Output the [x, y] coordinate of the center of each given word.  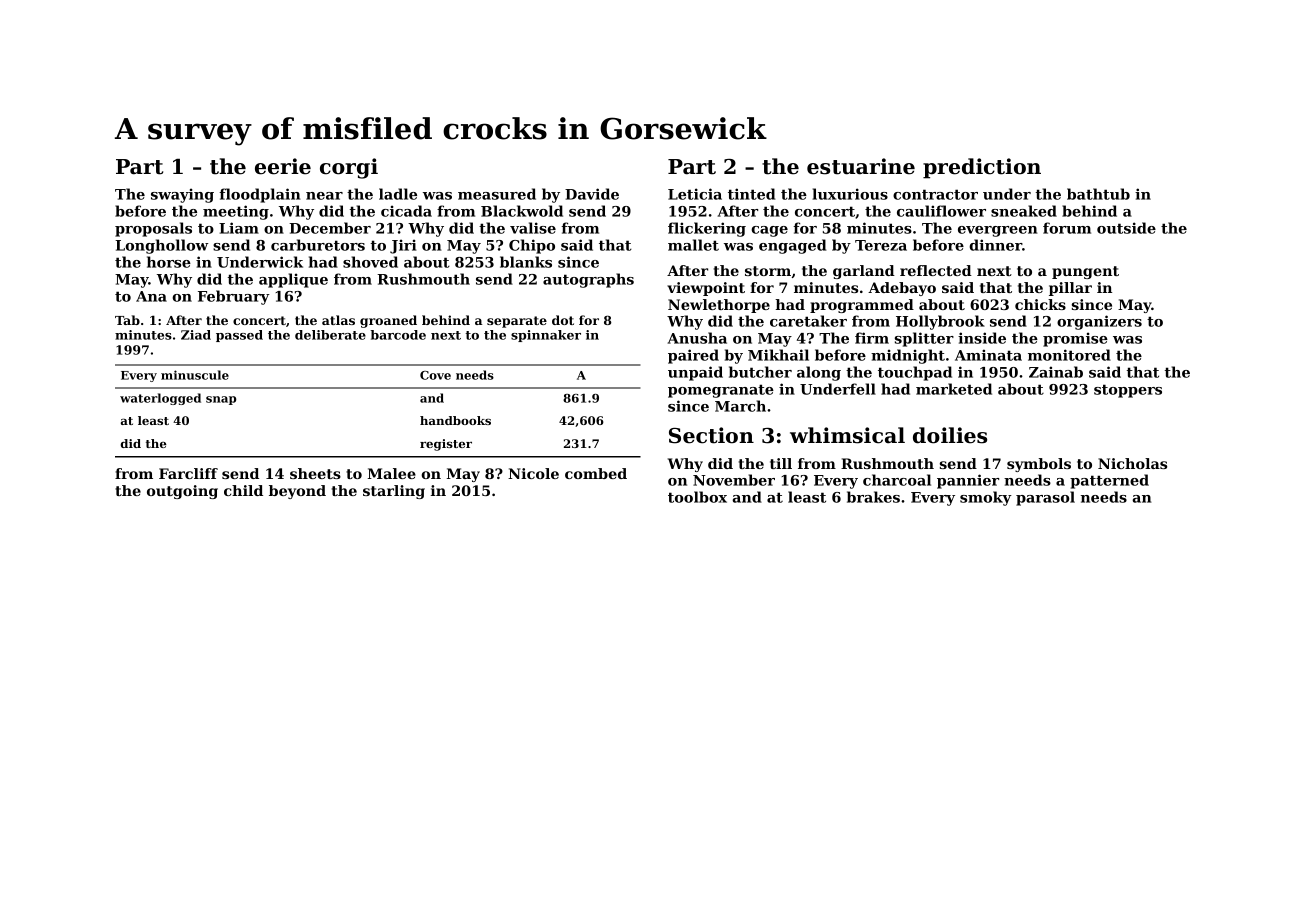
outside [1126, 228]
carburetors [318, 245]
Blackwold [522, 211]
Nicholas [1132, 463]
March [740, 406]
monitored [1069, 355]
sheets [315, 473]
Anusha [697, 338]
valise [533, 228]
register [446, 445]
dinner [995, 245]
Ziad [196, 335]
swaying [182, 195]
